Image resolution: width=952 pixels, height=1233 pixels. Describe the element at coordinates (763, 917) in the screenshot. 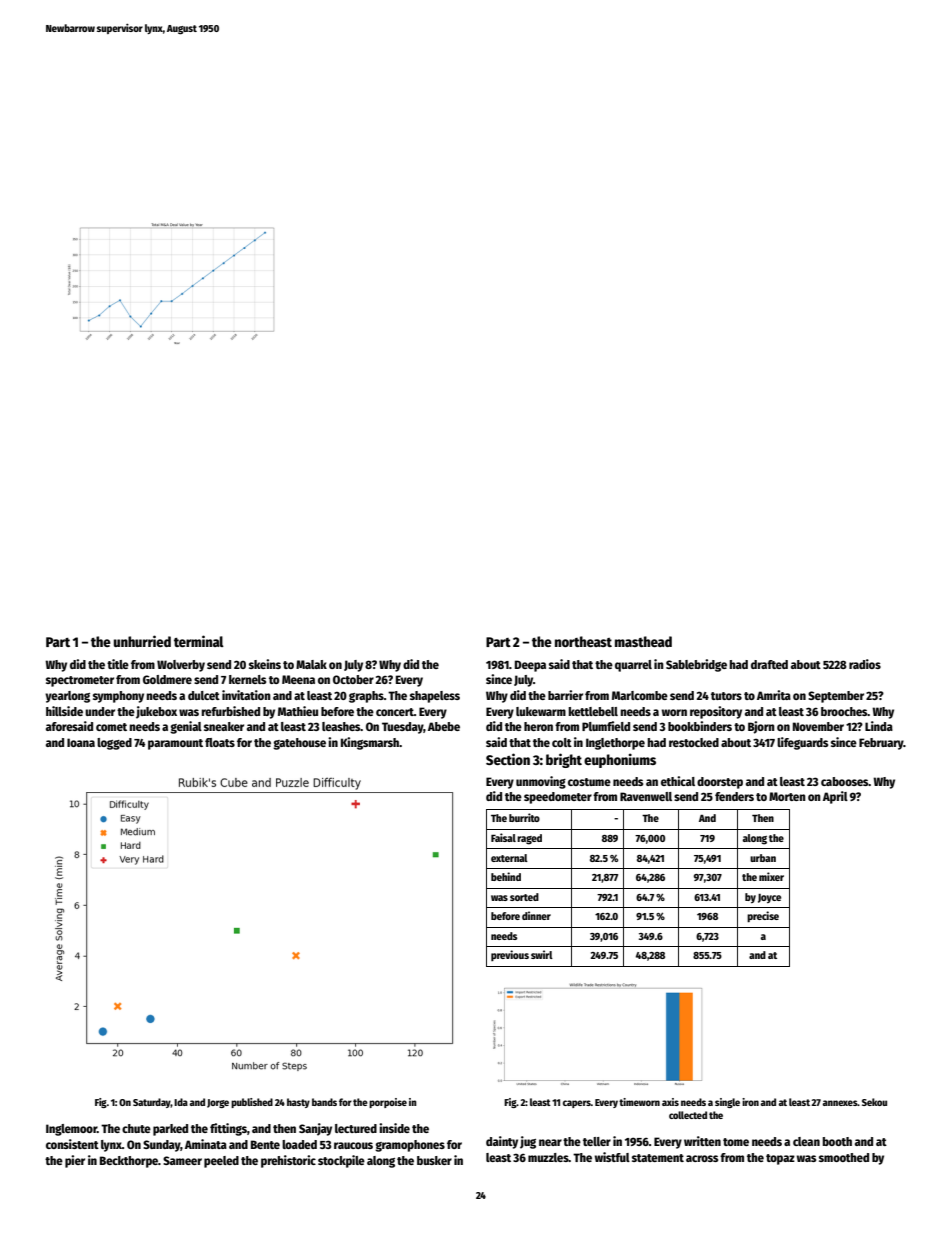

I see `precise` at that location.
